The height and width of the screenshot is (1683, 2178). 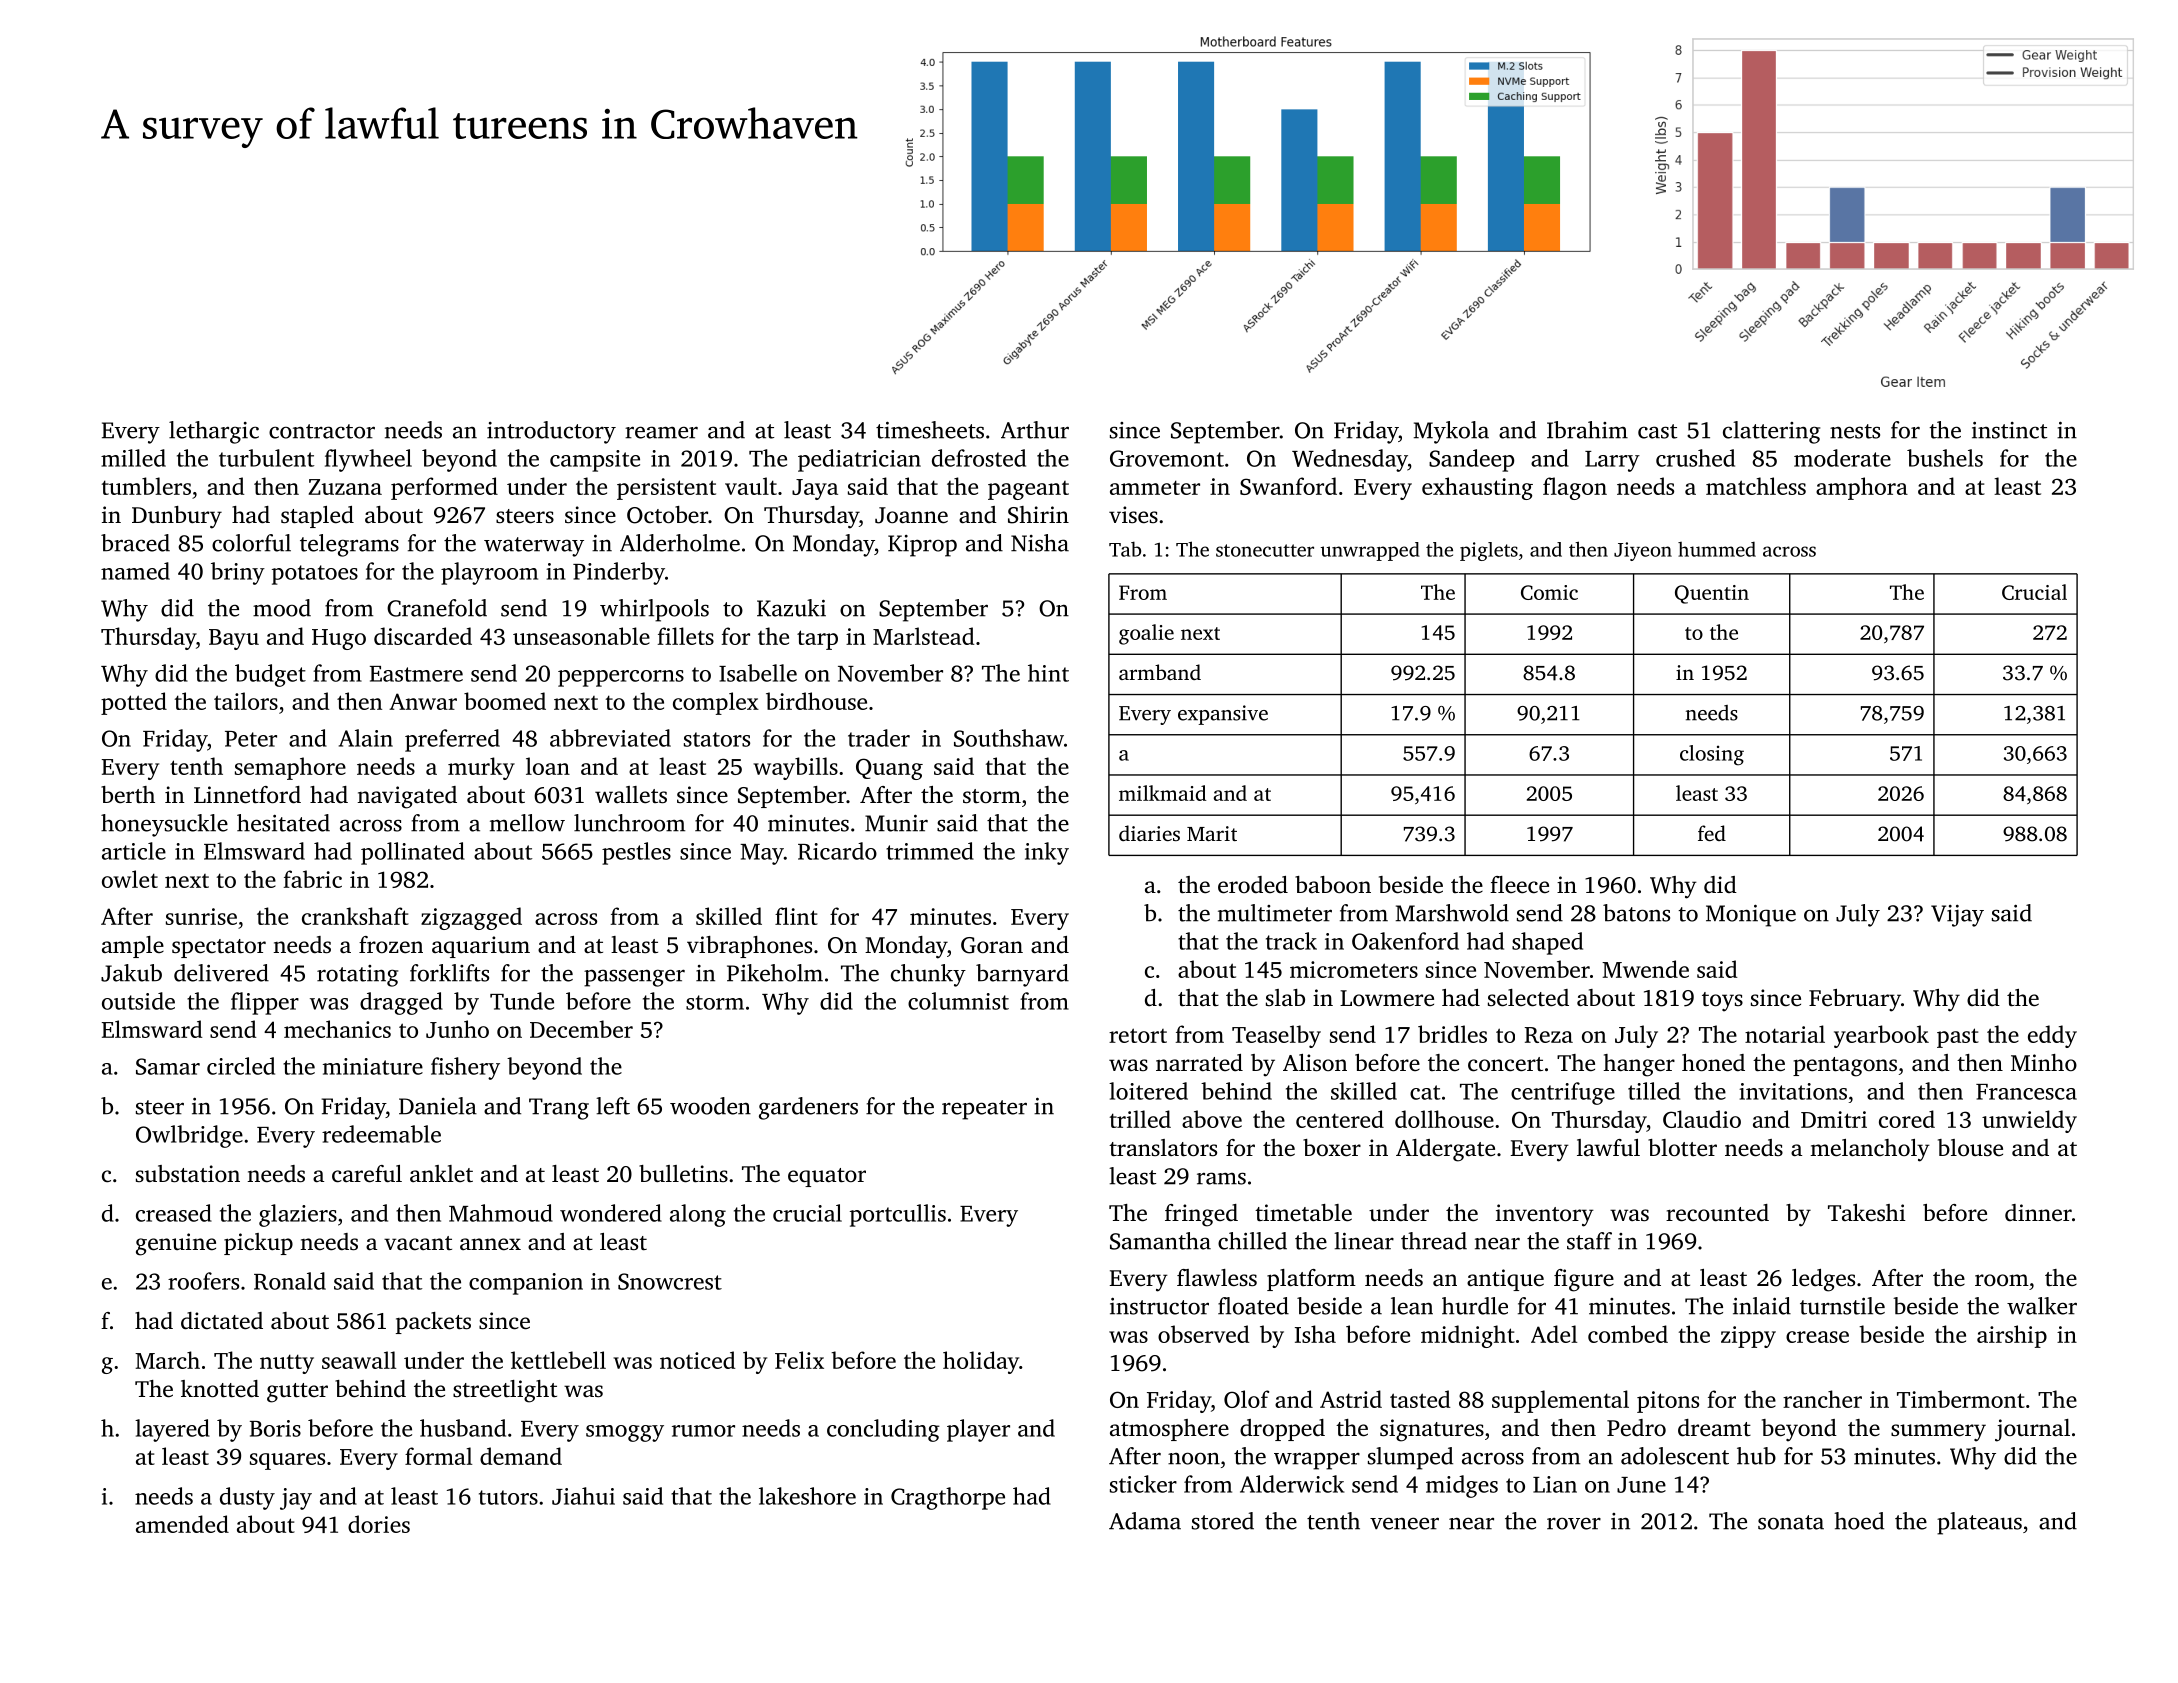 I want to click on hint, so click(x=1048, y=673).
